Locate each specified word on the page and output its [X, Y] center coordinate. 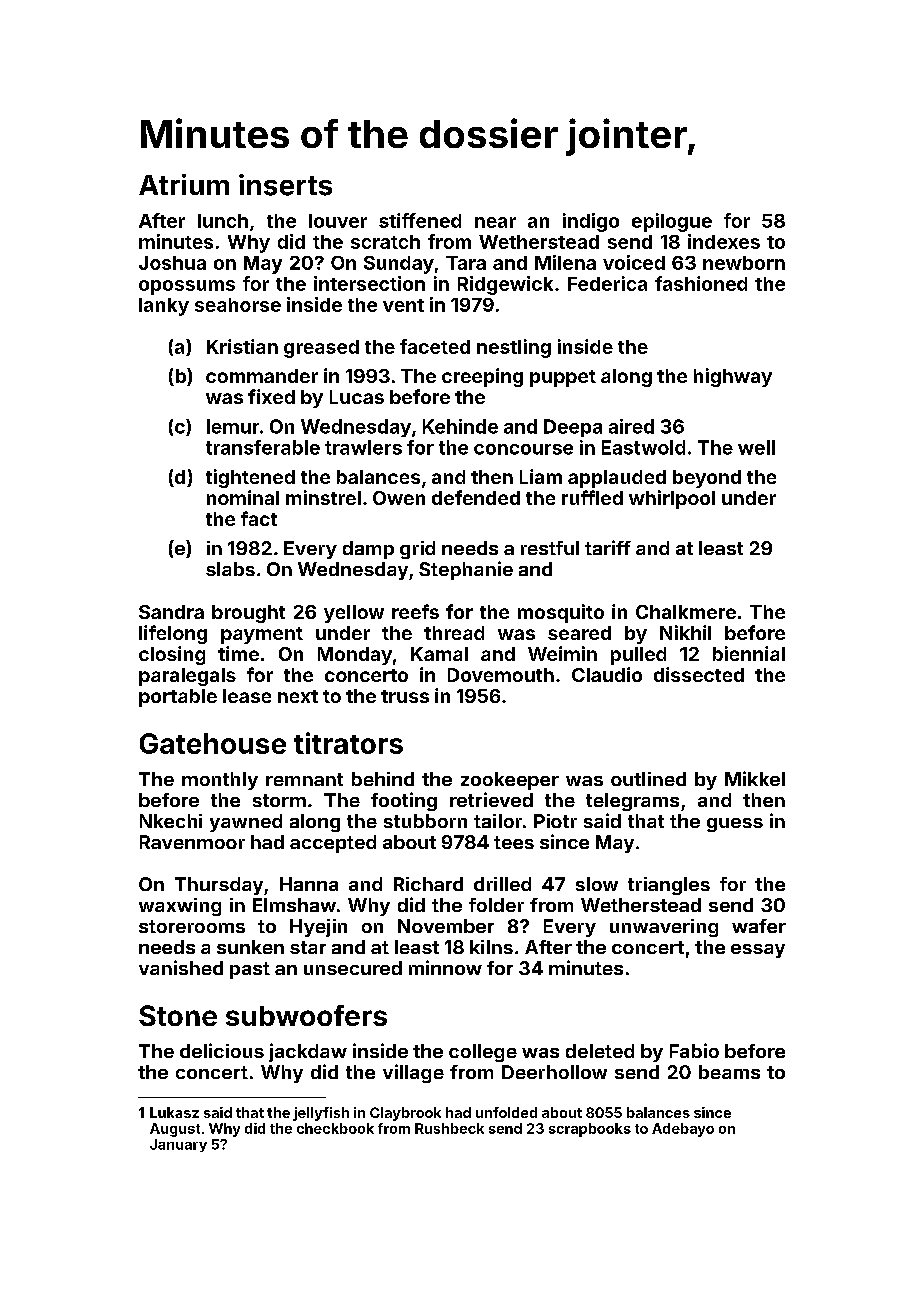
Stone [178, 1015]
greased [321, 349]
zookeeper [510, 781]
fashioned [701, 283]
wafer [759, 926]
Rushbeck [449, 1128]
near [495, 222]
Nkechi [171, 821]
